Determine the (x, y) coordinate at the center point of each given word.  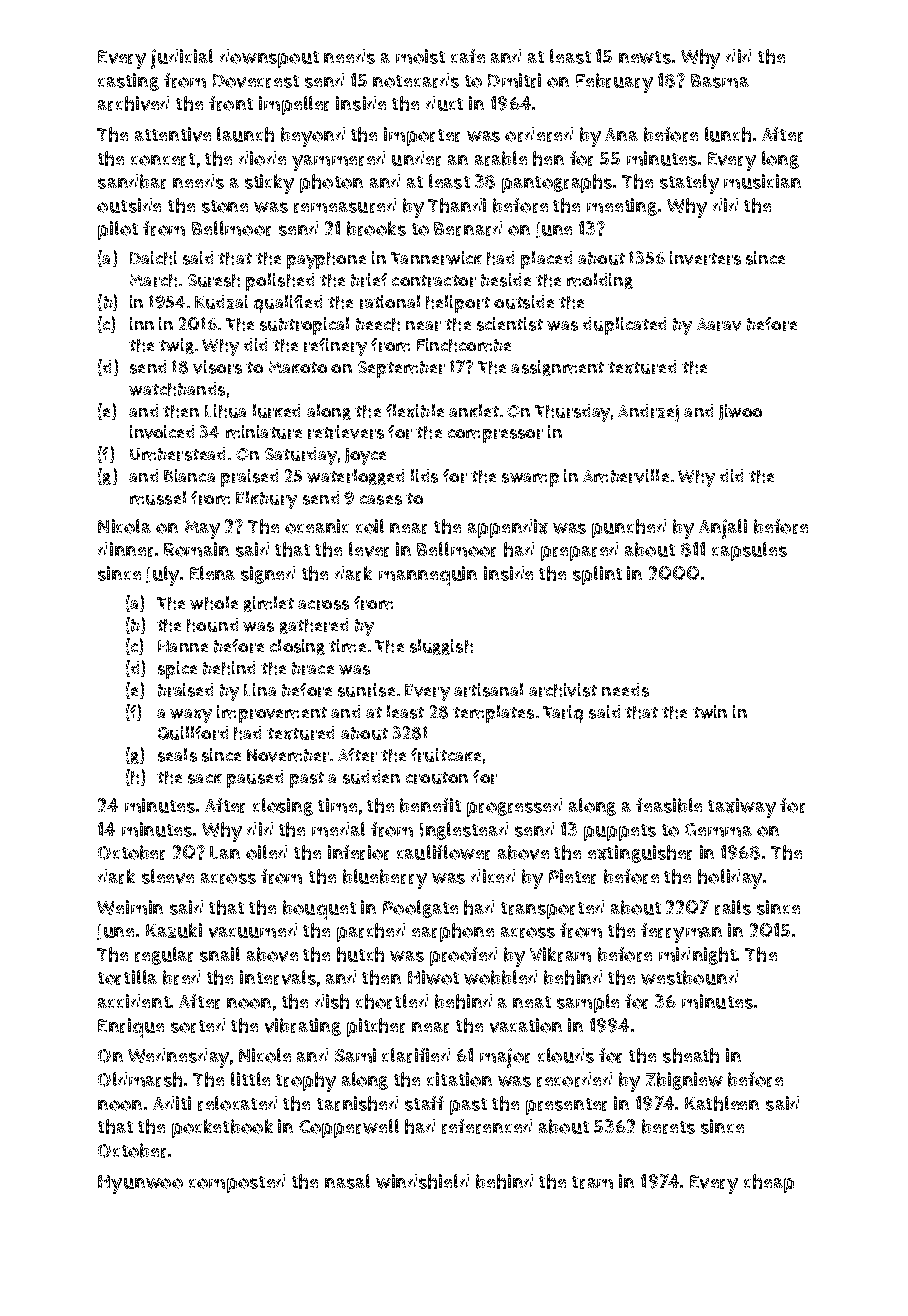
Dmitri (514, 80)
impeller (294, 105)
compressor (495, 436)
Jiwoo (740, 412)
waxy (191, 716)
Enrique (131, 1028)
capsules (749, 551)
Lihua (225, 411)
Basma (720, 81)
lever (369, 549)
